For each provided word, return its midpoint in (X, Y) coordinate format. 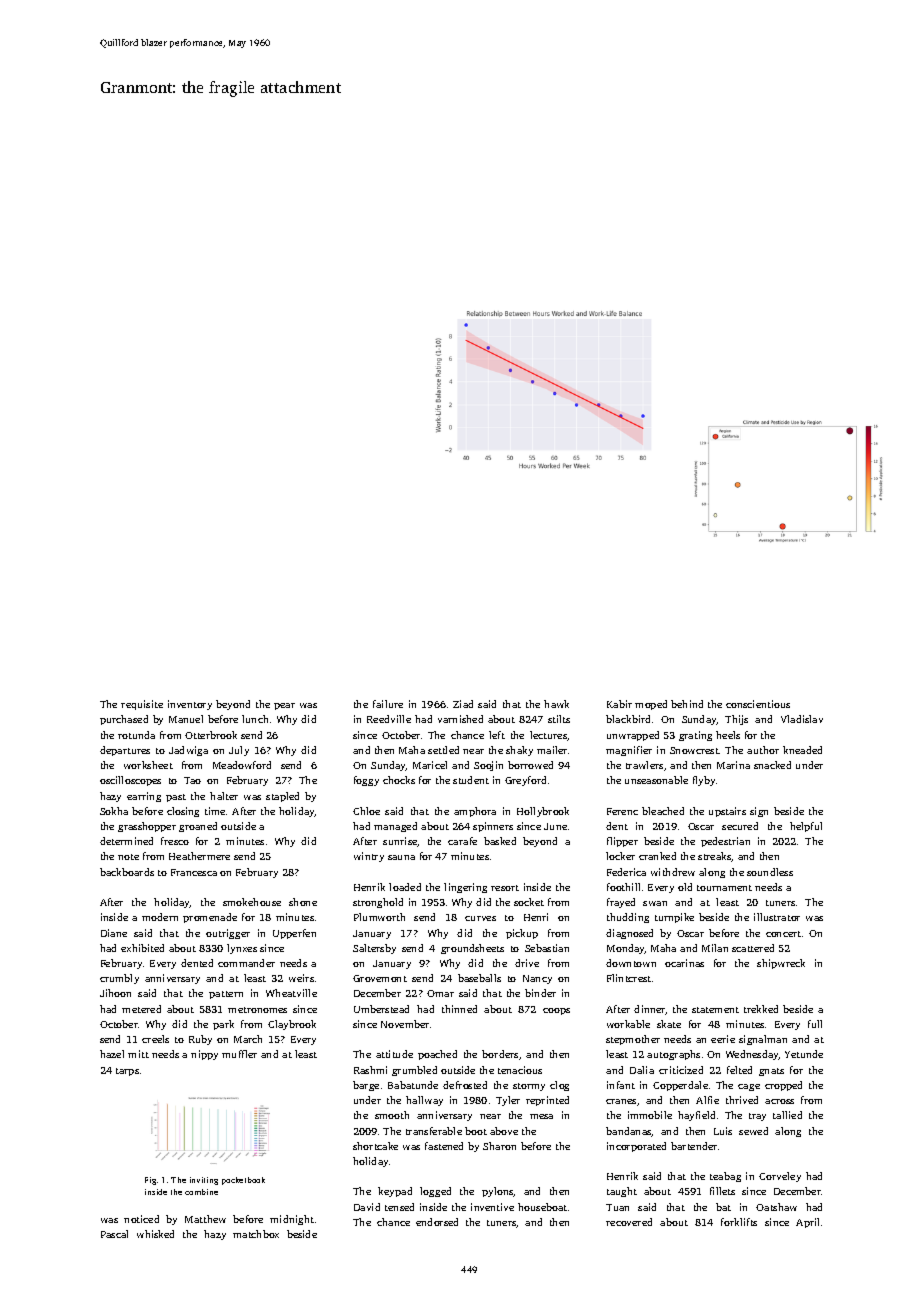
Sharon (499, 1146)
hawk (556, 704)
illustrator (777, 917)
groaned (198, 827)
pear (284, 706)
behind (687, 704)
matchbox (256, 1234)
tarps (127, 1072)
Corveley (780, 1177)
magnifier (629, 751)
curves (480, 918)
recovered (629, 1222)
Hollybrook (543, 812)
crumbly (119, 979)
